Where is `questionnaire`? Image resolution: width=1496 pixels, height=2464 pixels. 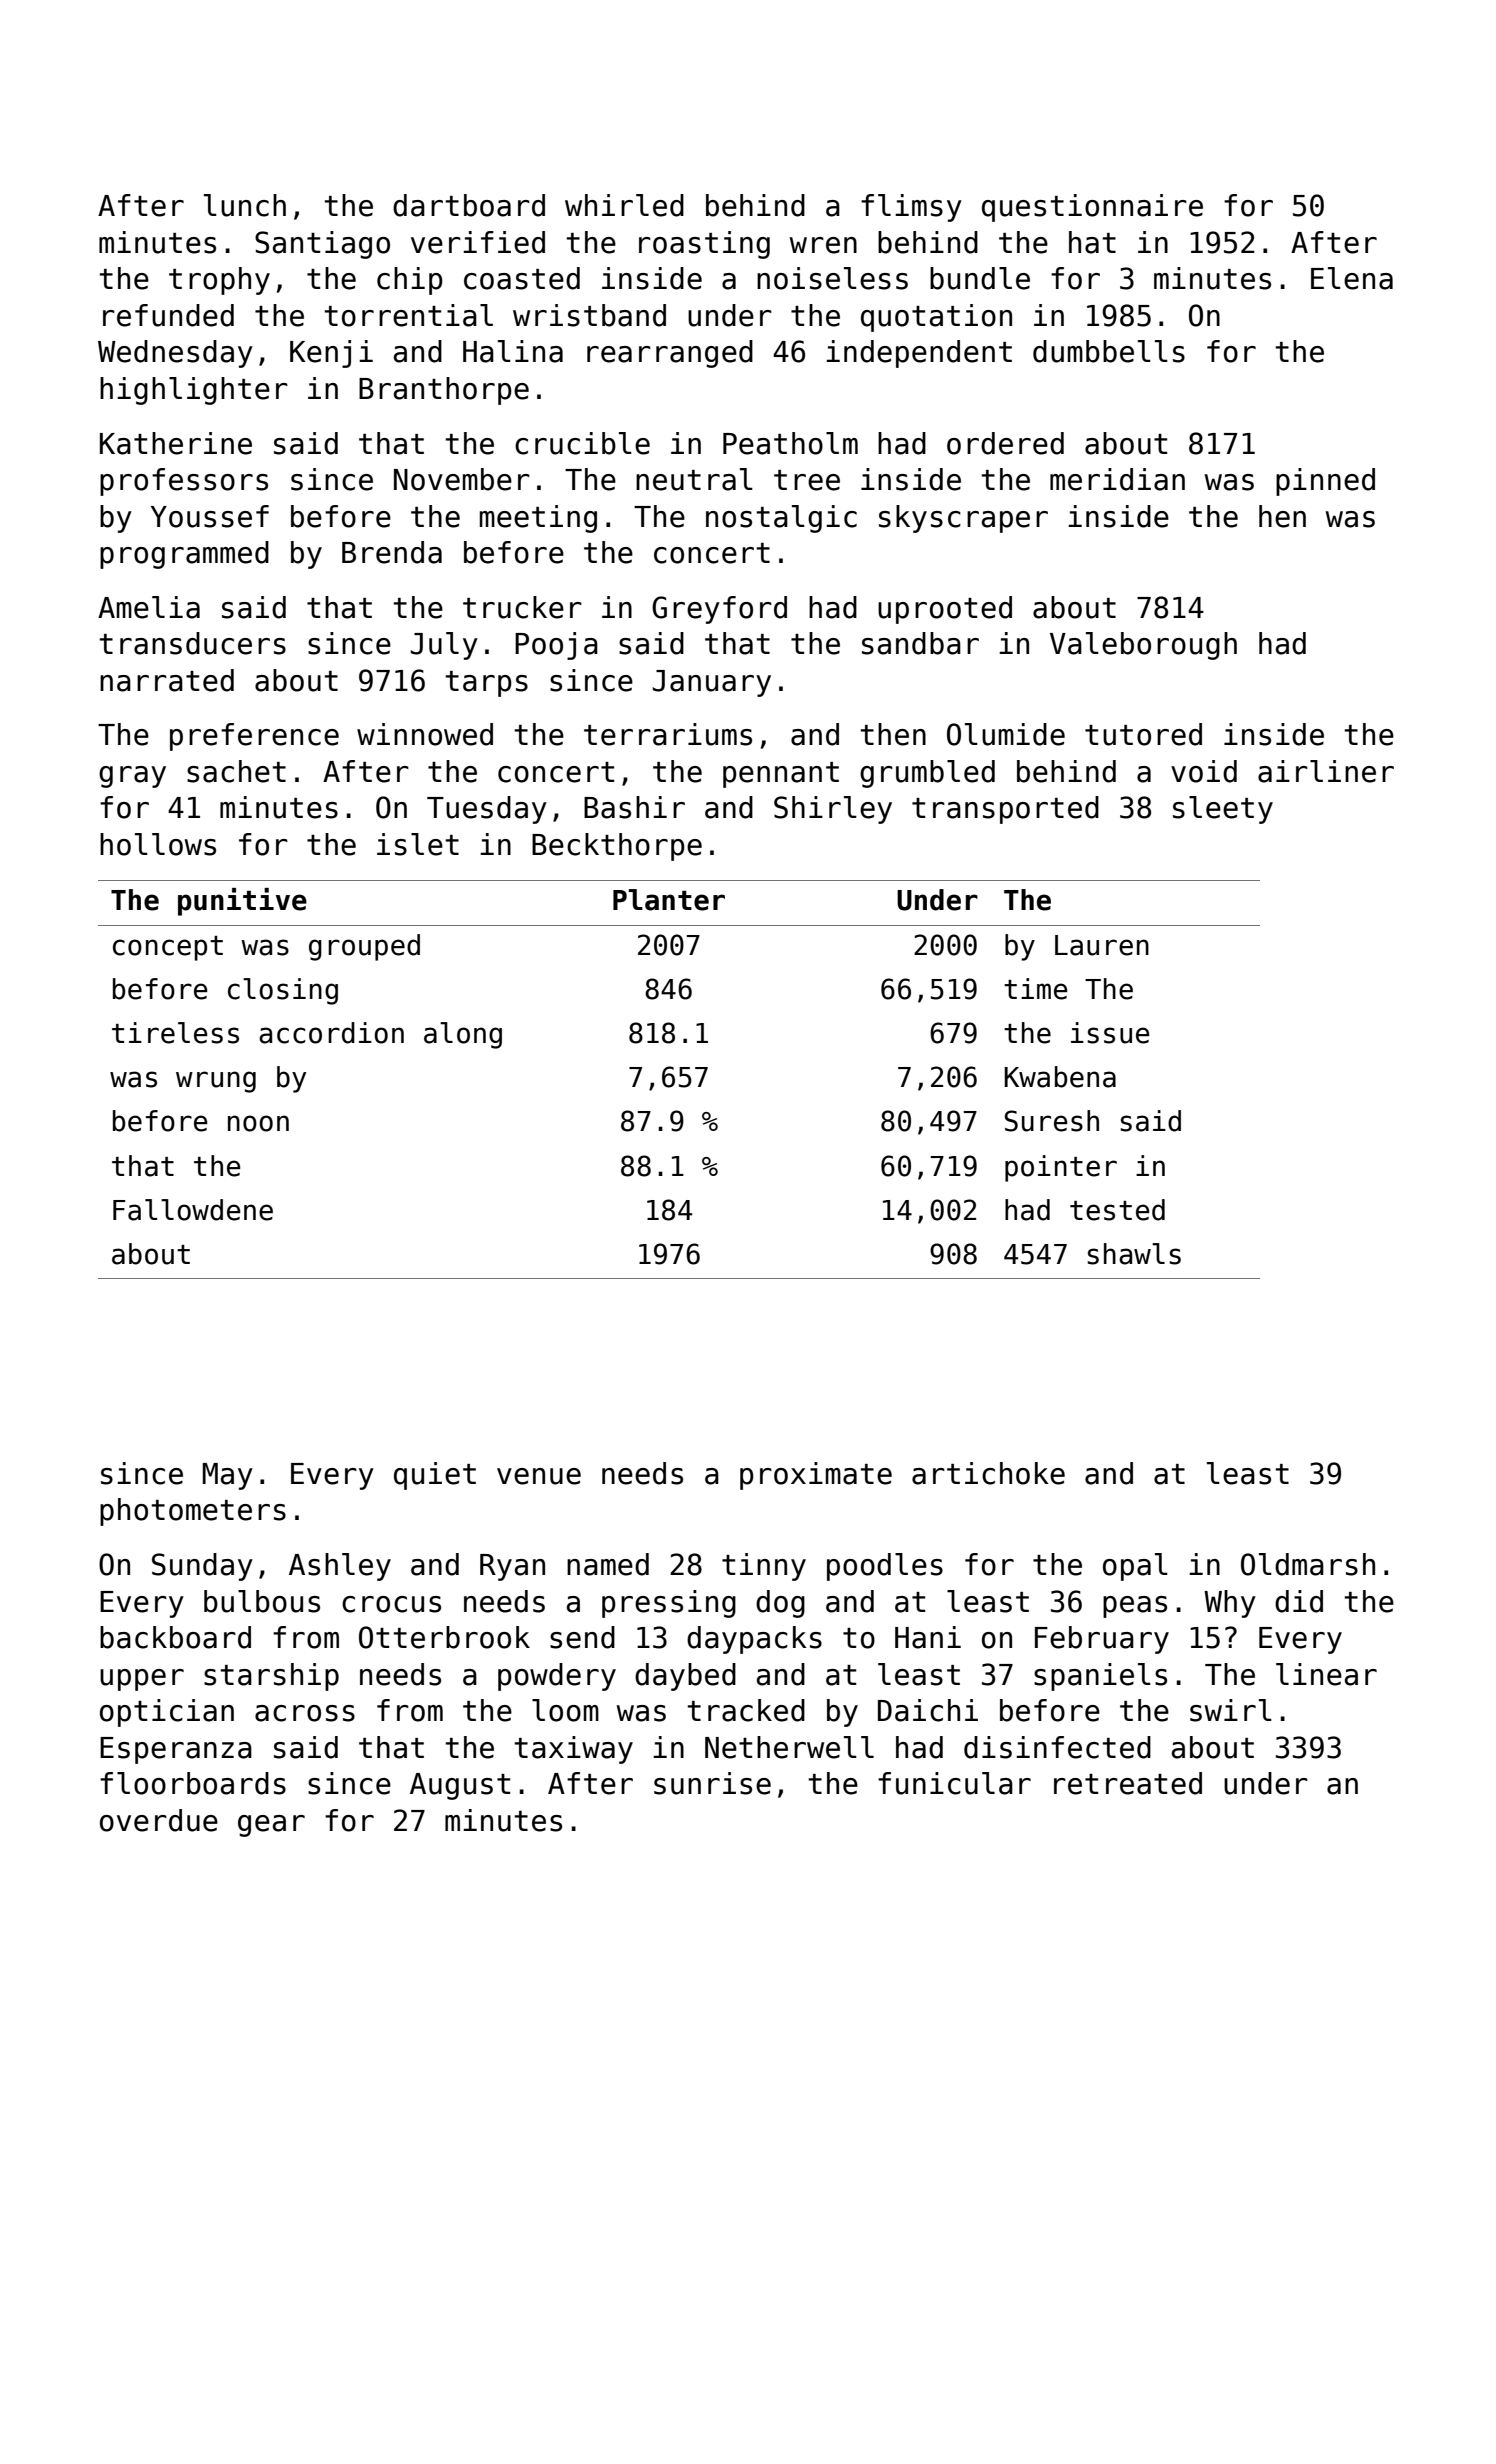 questionnaire is located at coordinates (1092, 208).
